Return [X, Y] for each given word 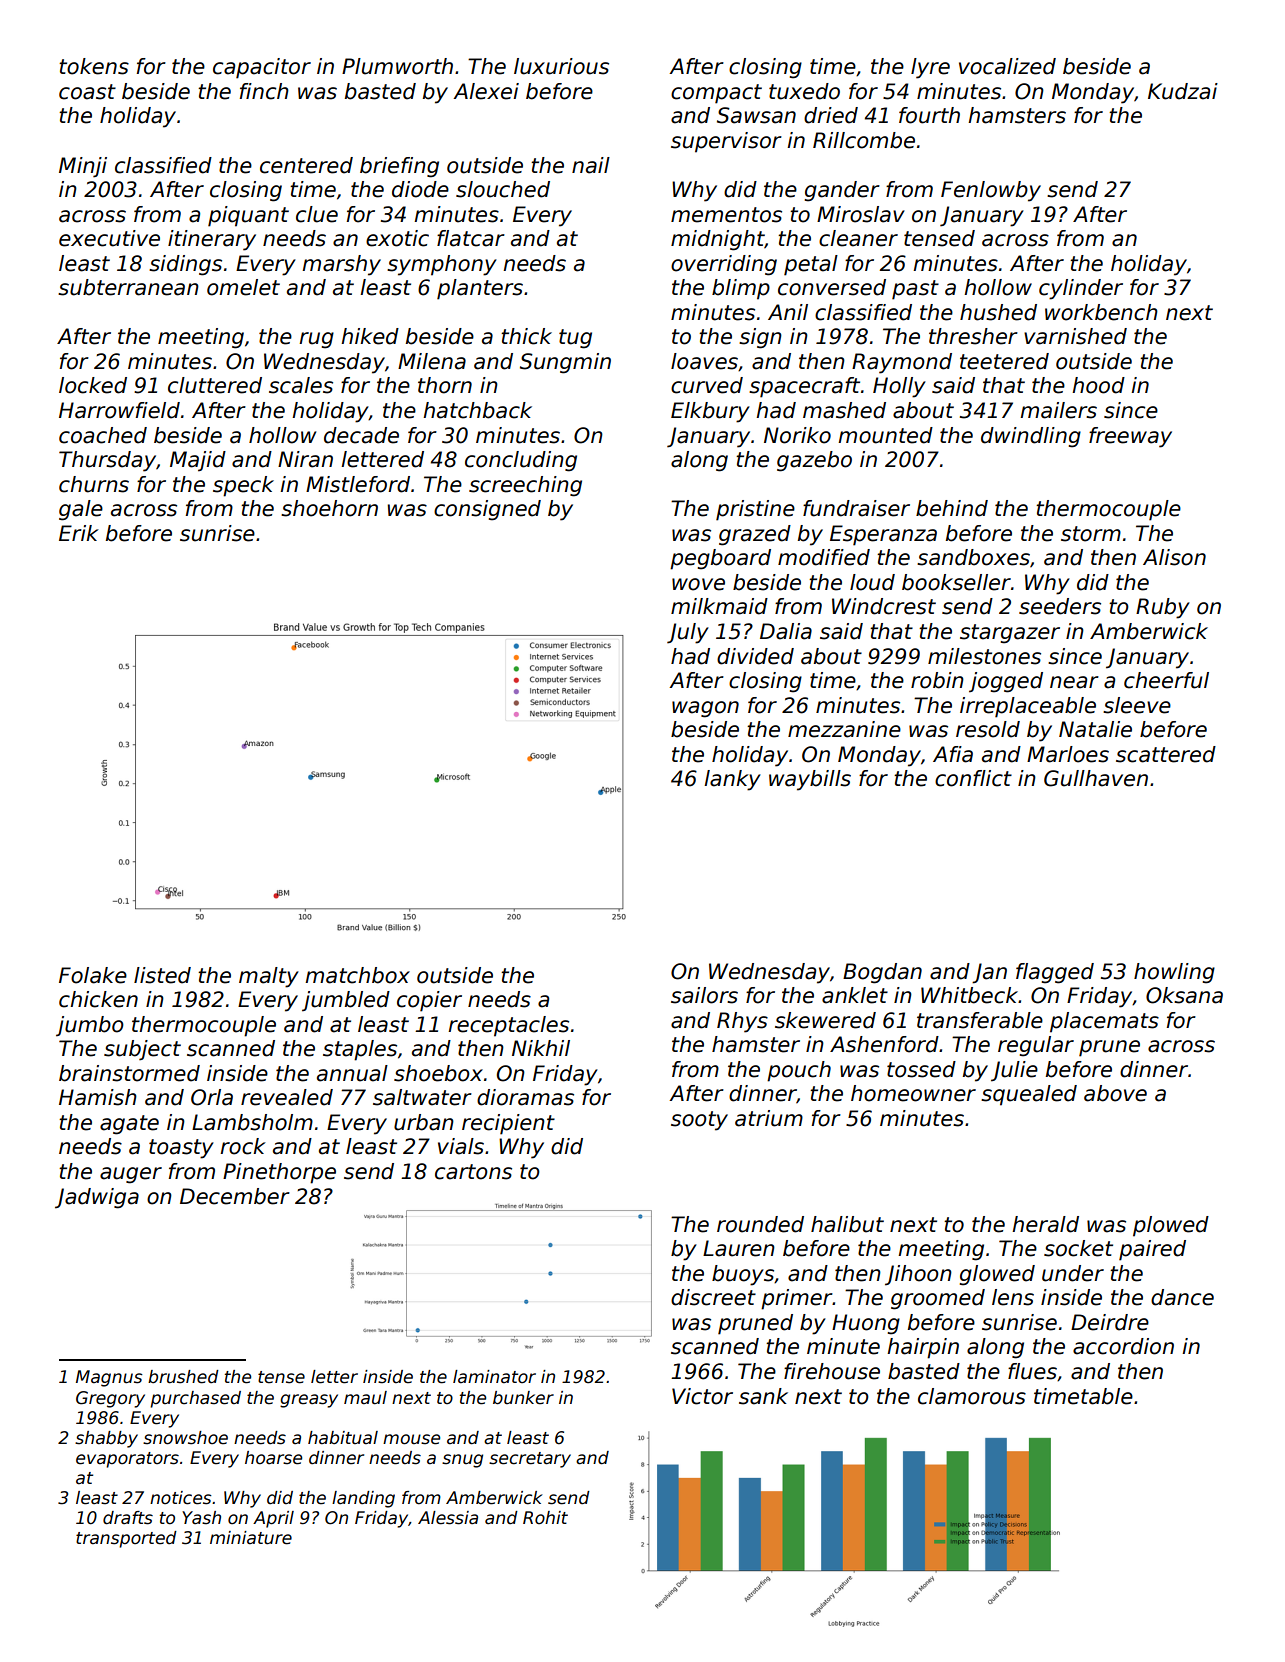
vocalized [1007, 66]
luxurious [561, 66]
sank [763, 1396]
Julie [1014, 1071]
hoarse [273, 1458]
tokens [94, 66]
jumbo [90, 1026]
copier [429, 1001]
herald [1045, 1224]
